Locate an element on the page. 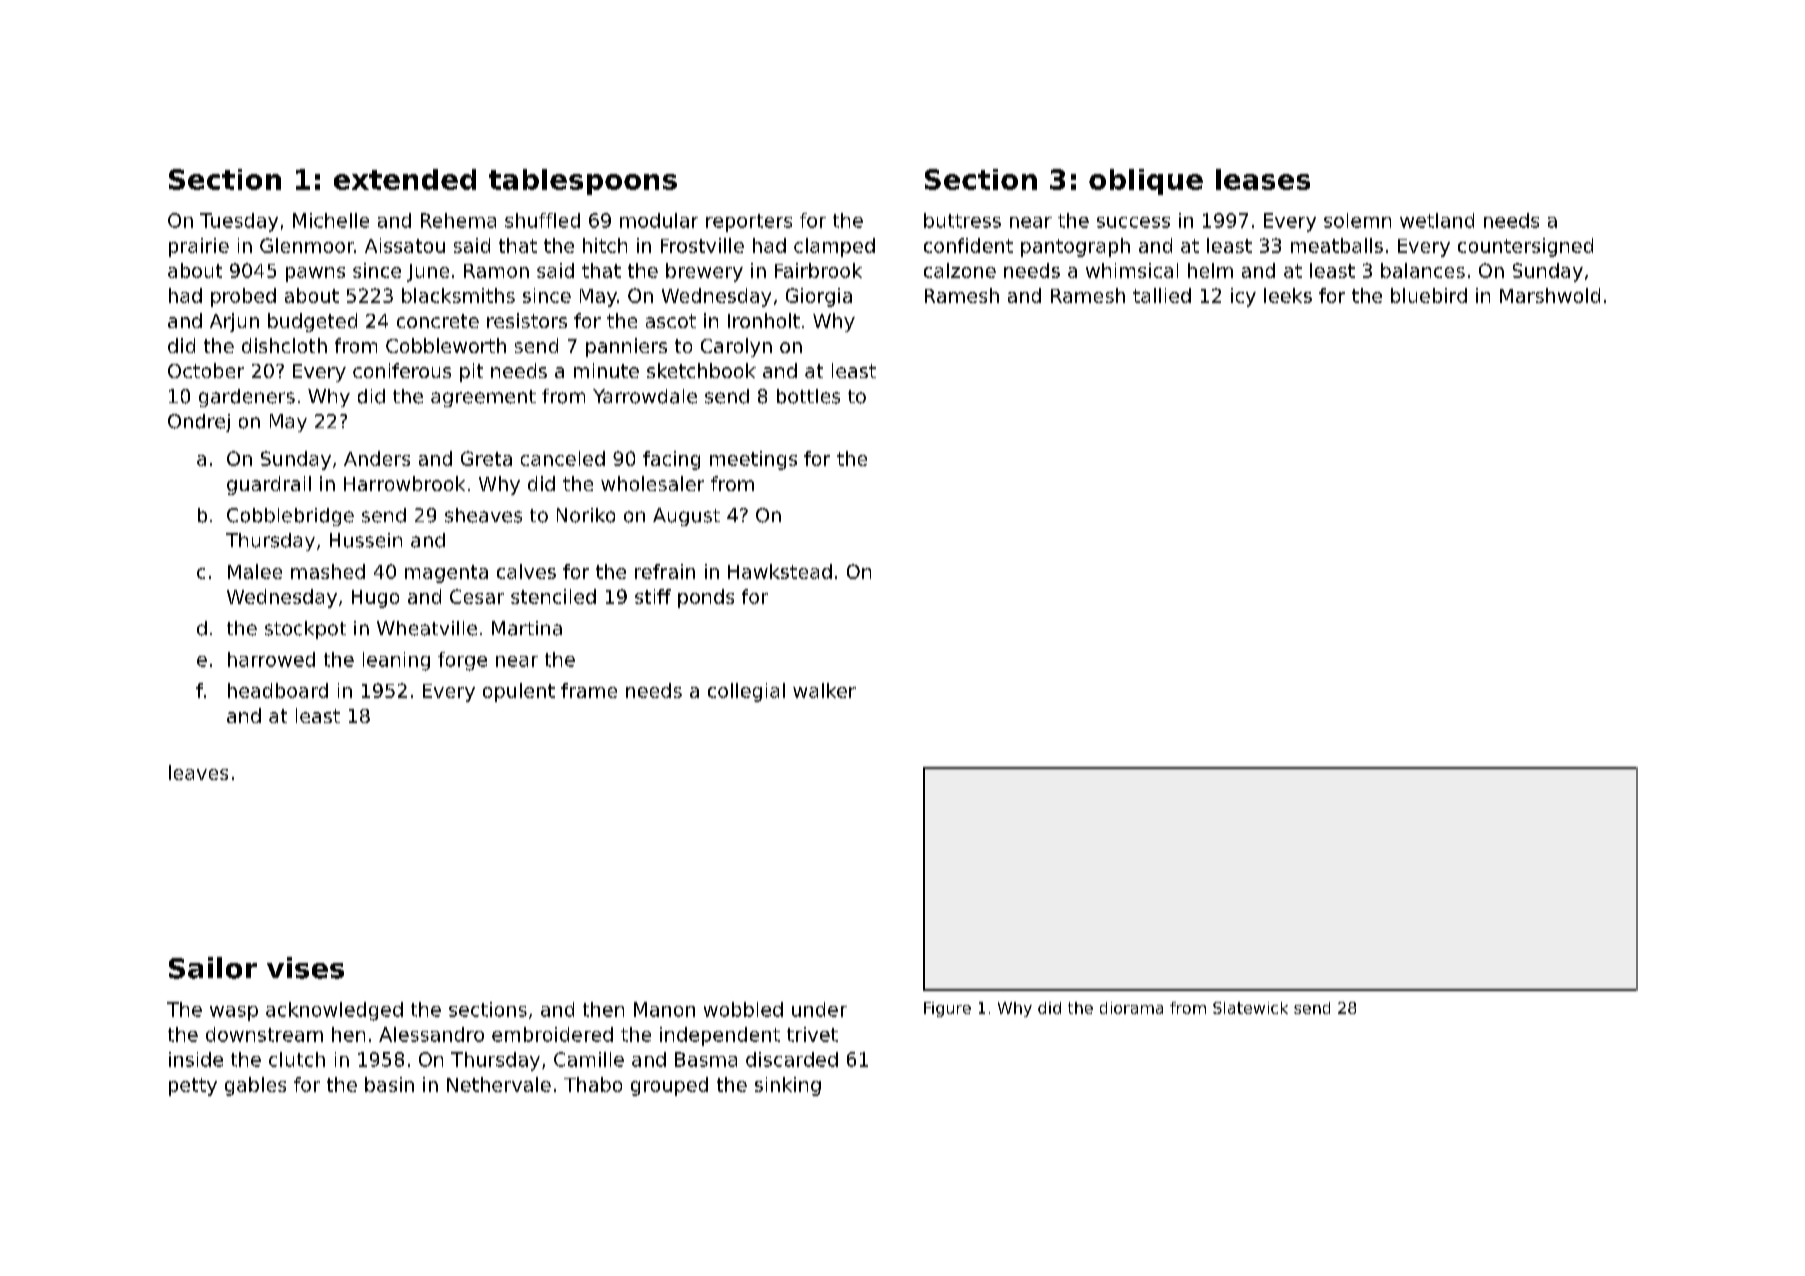 The height and width of the page is (1276, 1805). vises is located at coordinates (305, 968).
